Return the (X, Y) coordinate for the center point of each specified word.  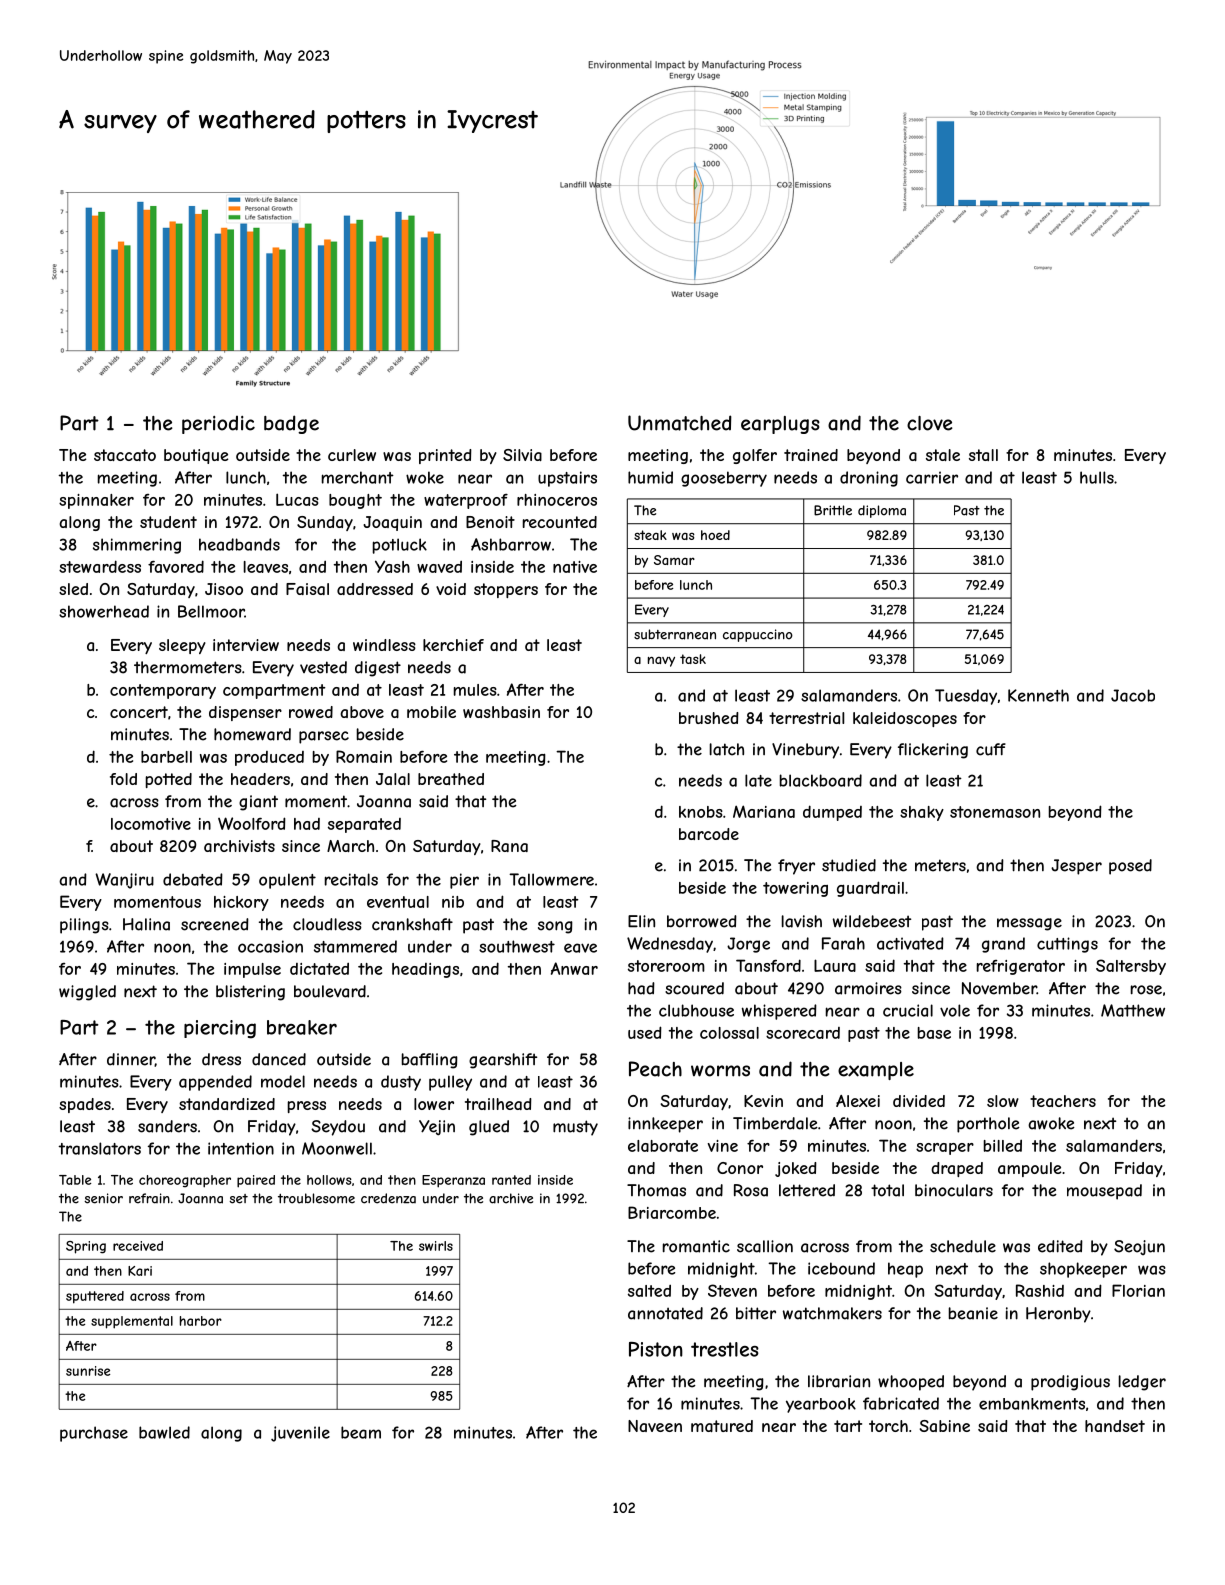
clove (929, 423)
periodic (218, 425)
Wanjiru (124, 881)
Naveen (655, 1426)
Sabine (945, 1426)
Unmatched (680, 423)
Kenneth (1038, 695)
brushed (709, 718)
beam (361, 1432)
